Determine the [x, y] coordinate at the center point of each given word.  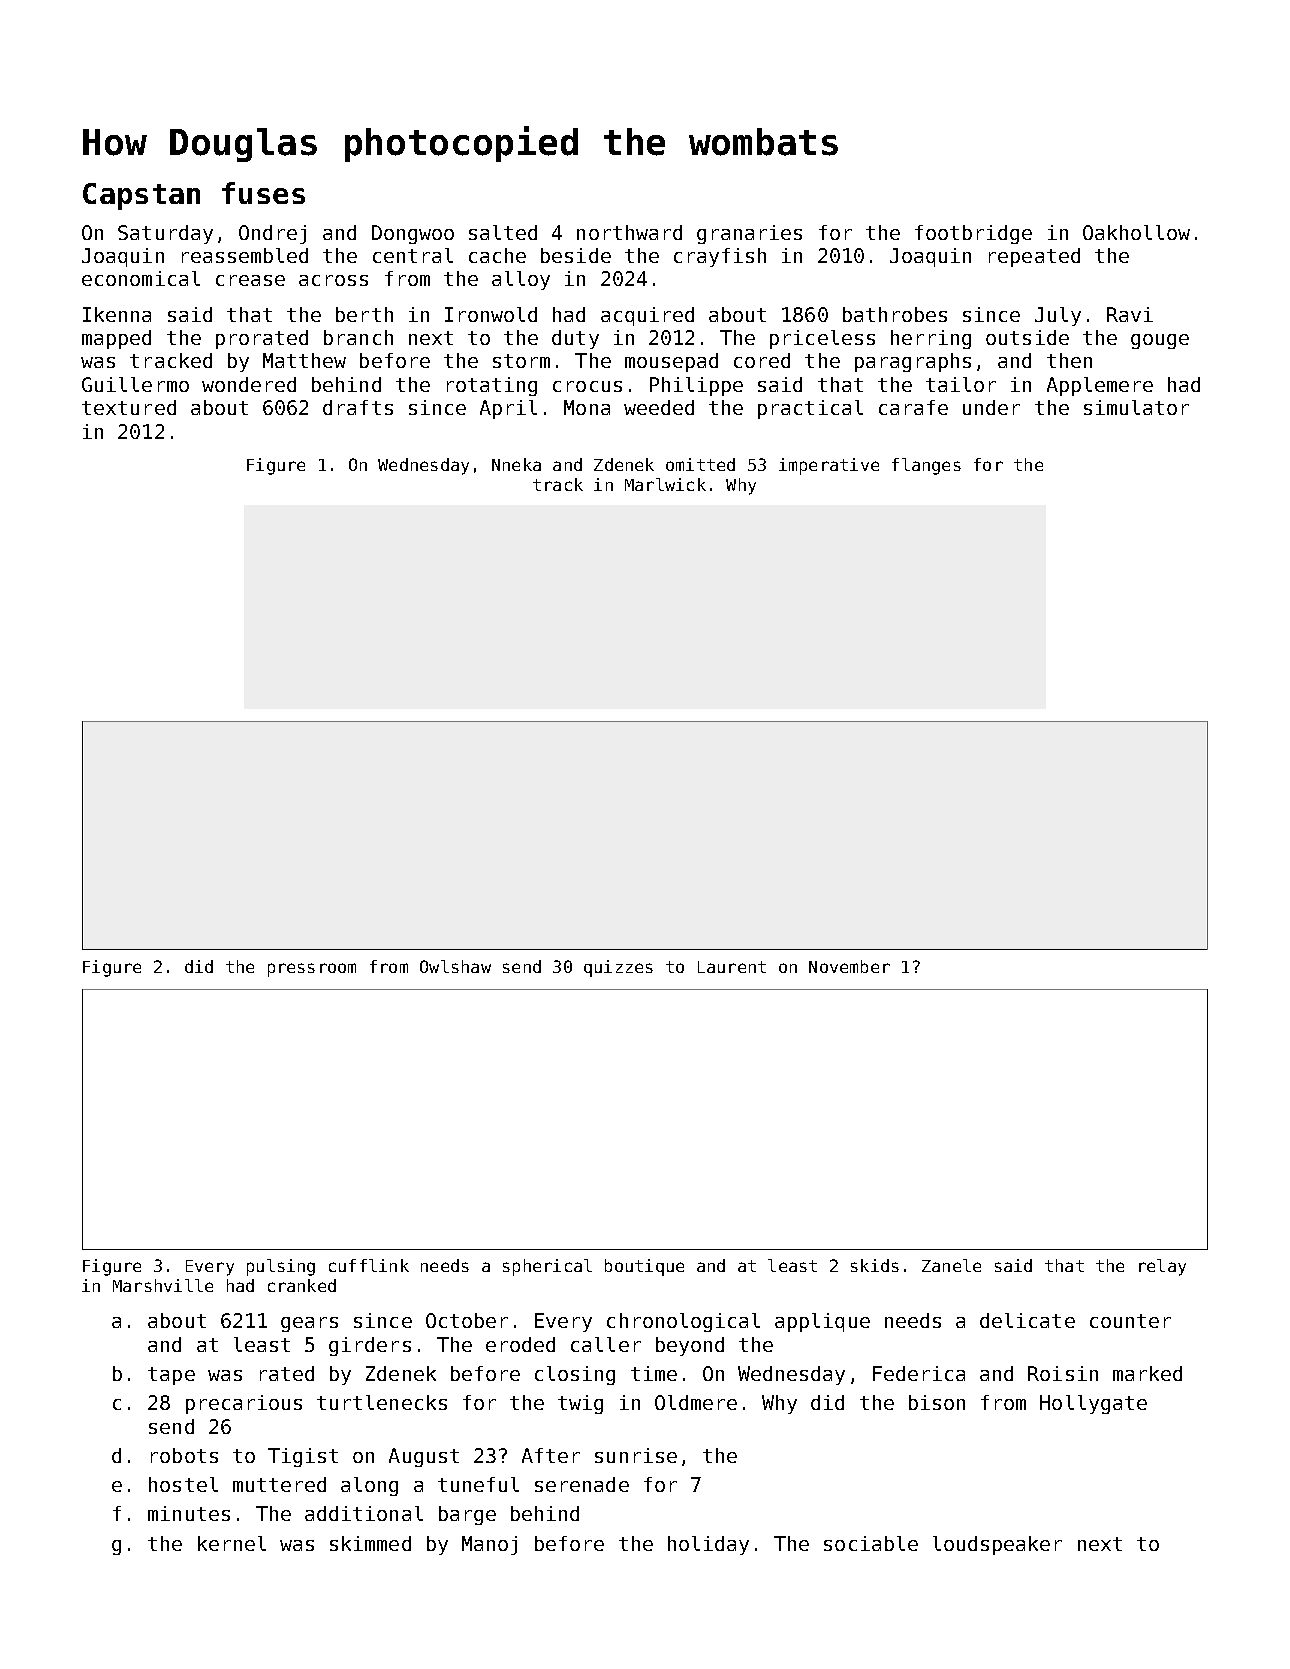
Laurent [732, 967]
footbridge [973, 234]
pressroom [312, 970]
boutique [644, 1267]
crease [250, 280]
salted [503, 232]
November [849, 966]
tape [171, 1376]
